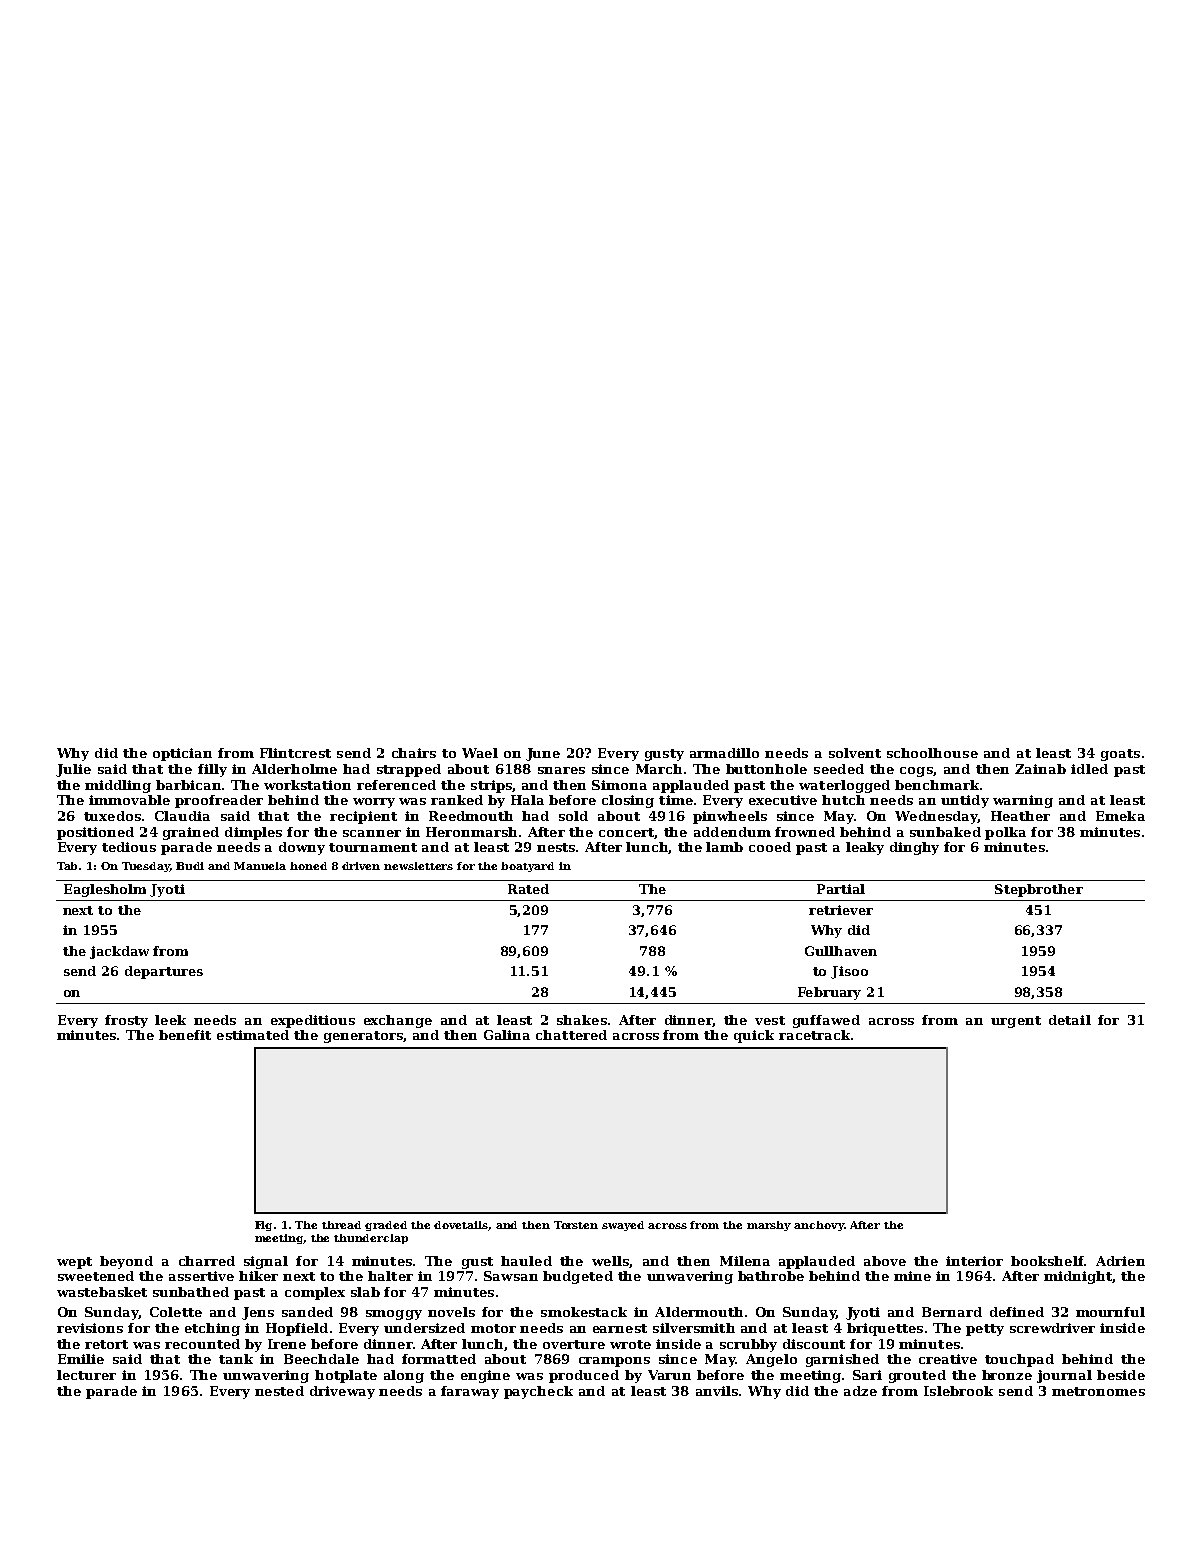 The width and height of the document is (1202, 1555). I want to click on Partial, so click(841, 889).
